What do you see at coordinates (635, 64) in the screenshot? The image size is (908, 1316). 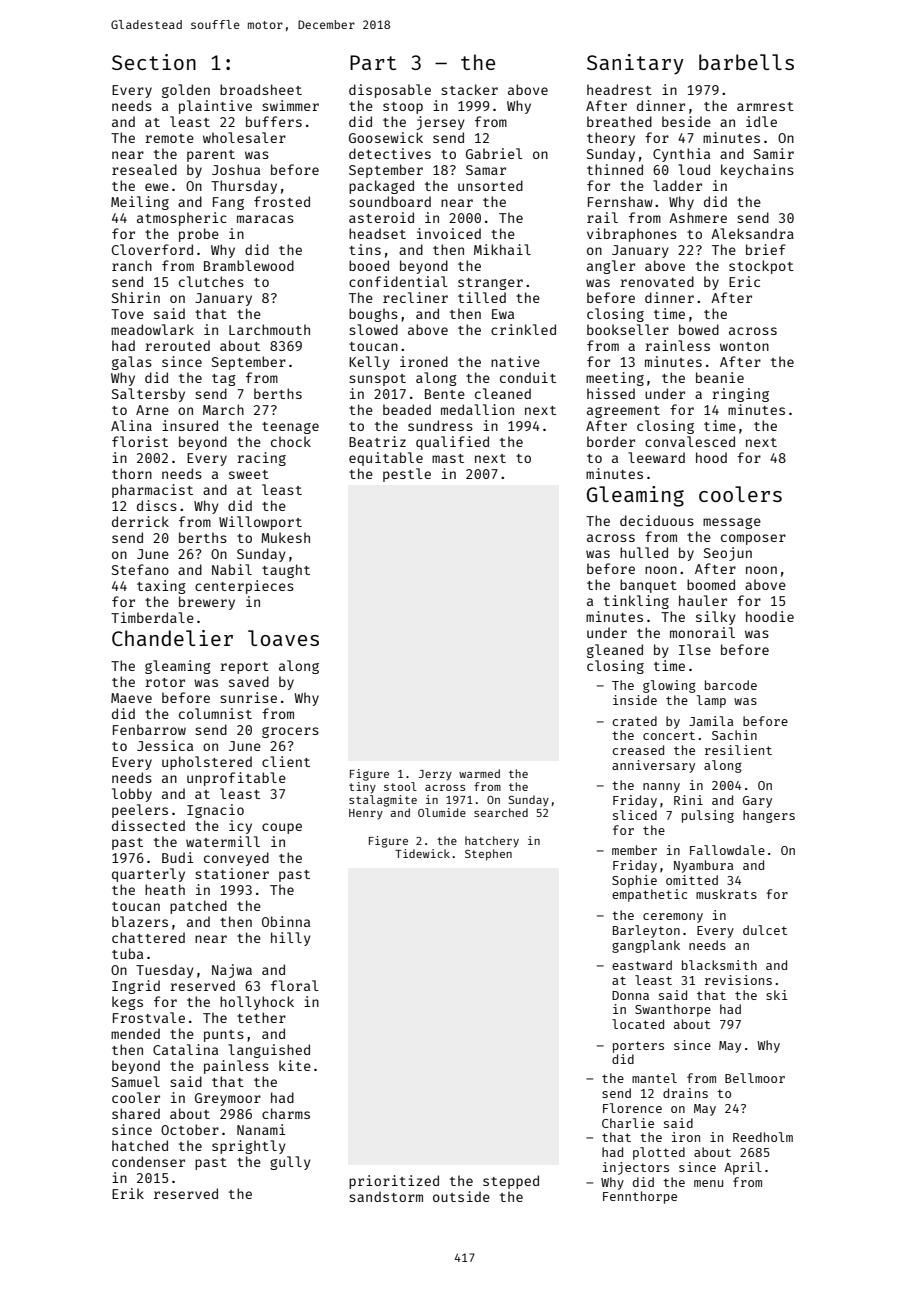 I see `Sanitary` at bounding box center [635, 64].
